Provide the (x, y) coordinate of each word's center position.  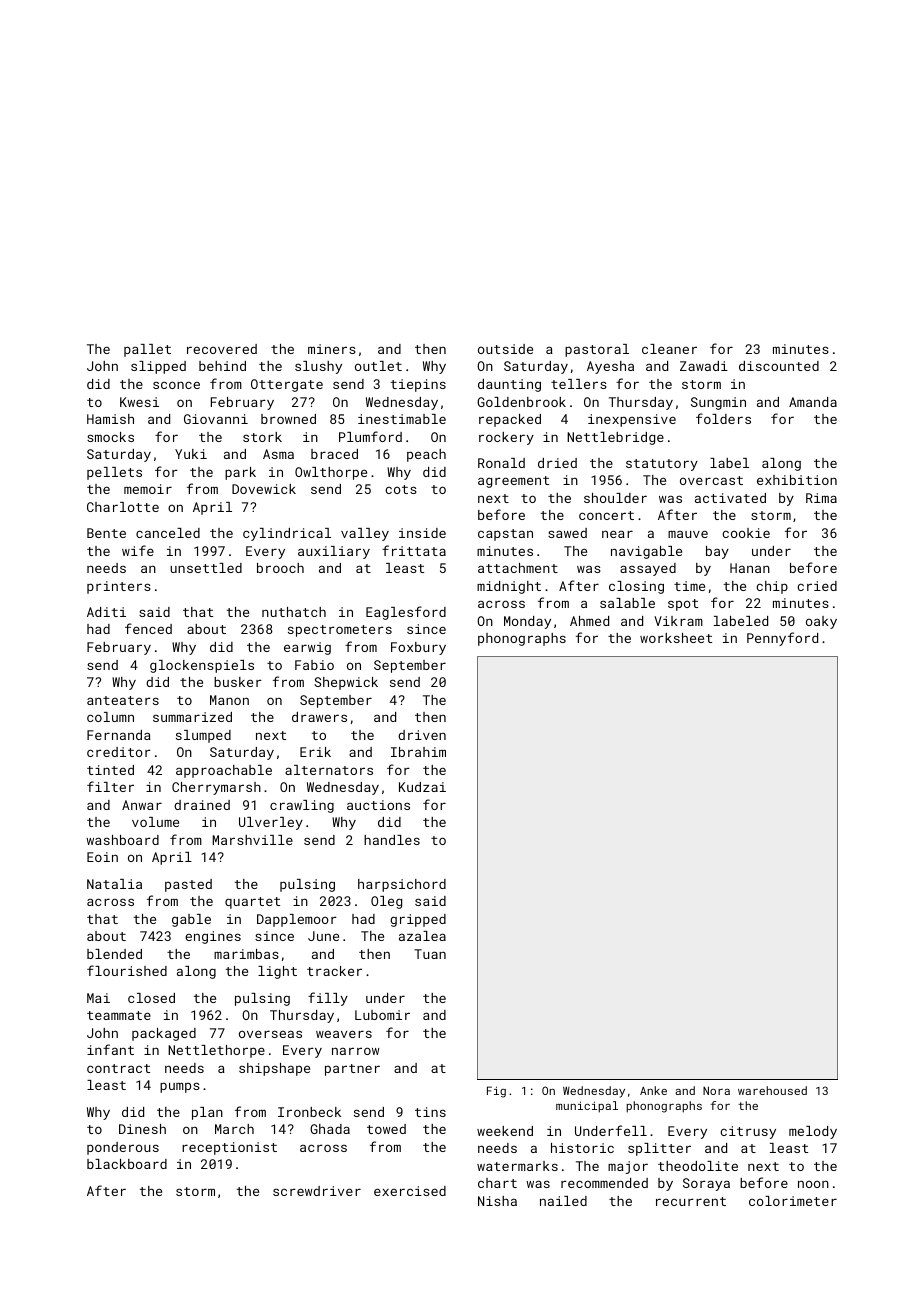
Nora (716, 1090)
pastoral (597, 350)
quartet (252, 903)
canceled (168, 533)
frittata (414, 550)
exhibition (797, 480)
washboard (122, 840)
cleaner (669, 349)
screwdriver (317, 1191)
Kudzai (422, 787)
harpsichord (402, 885)
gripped (418, 920)
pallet (147, 350)
